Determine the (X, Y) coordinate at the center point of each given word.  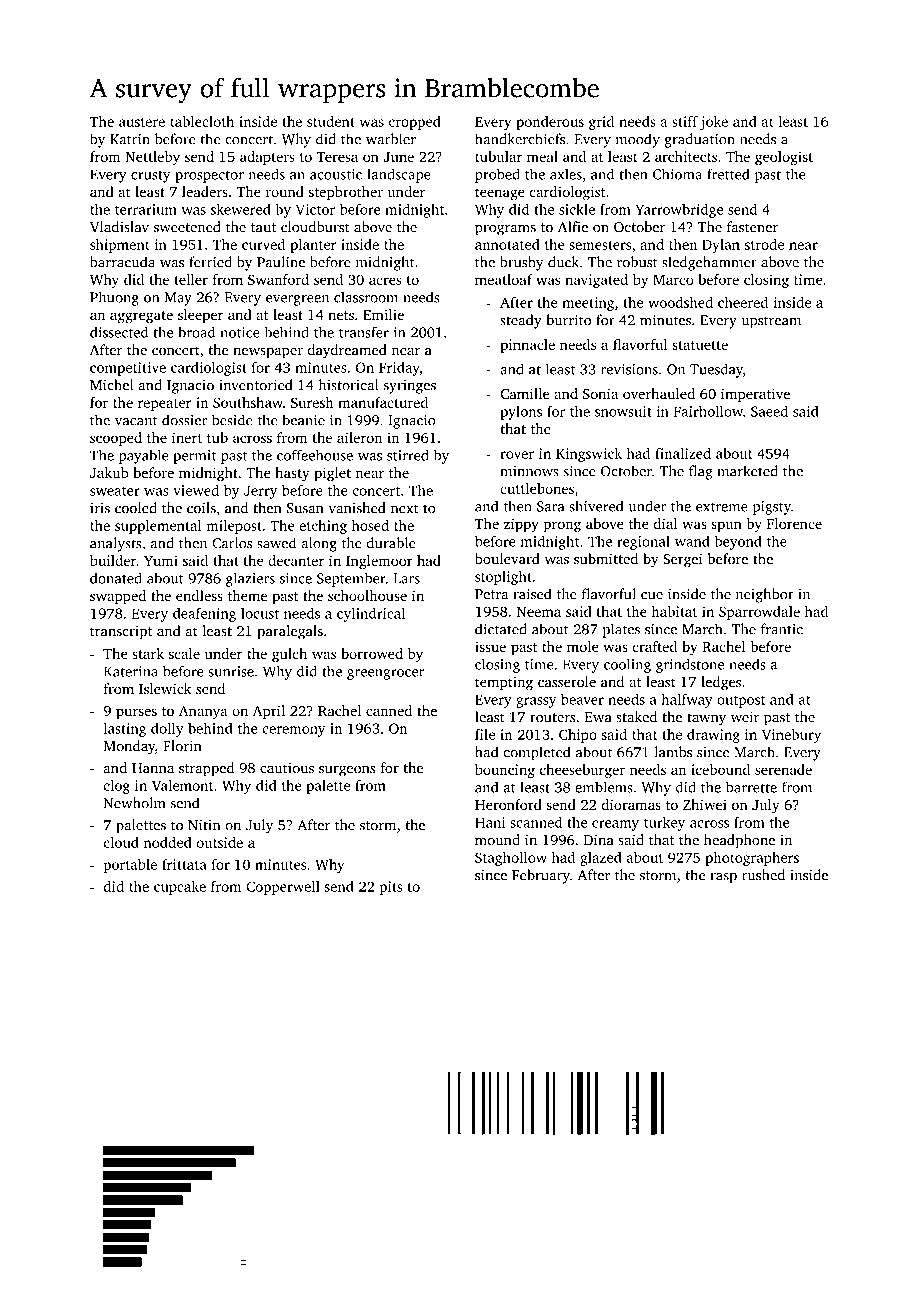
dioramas (631, 804)
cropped (415, 123)
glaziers (250, 579)
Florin (182, 746)
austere (142, 122)
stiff (685, 121)
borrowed (372, 653)
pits (391, 888)
